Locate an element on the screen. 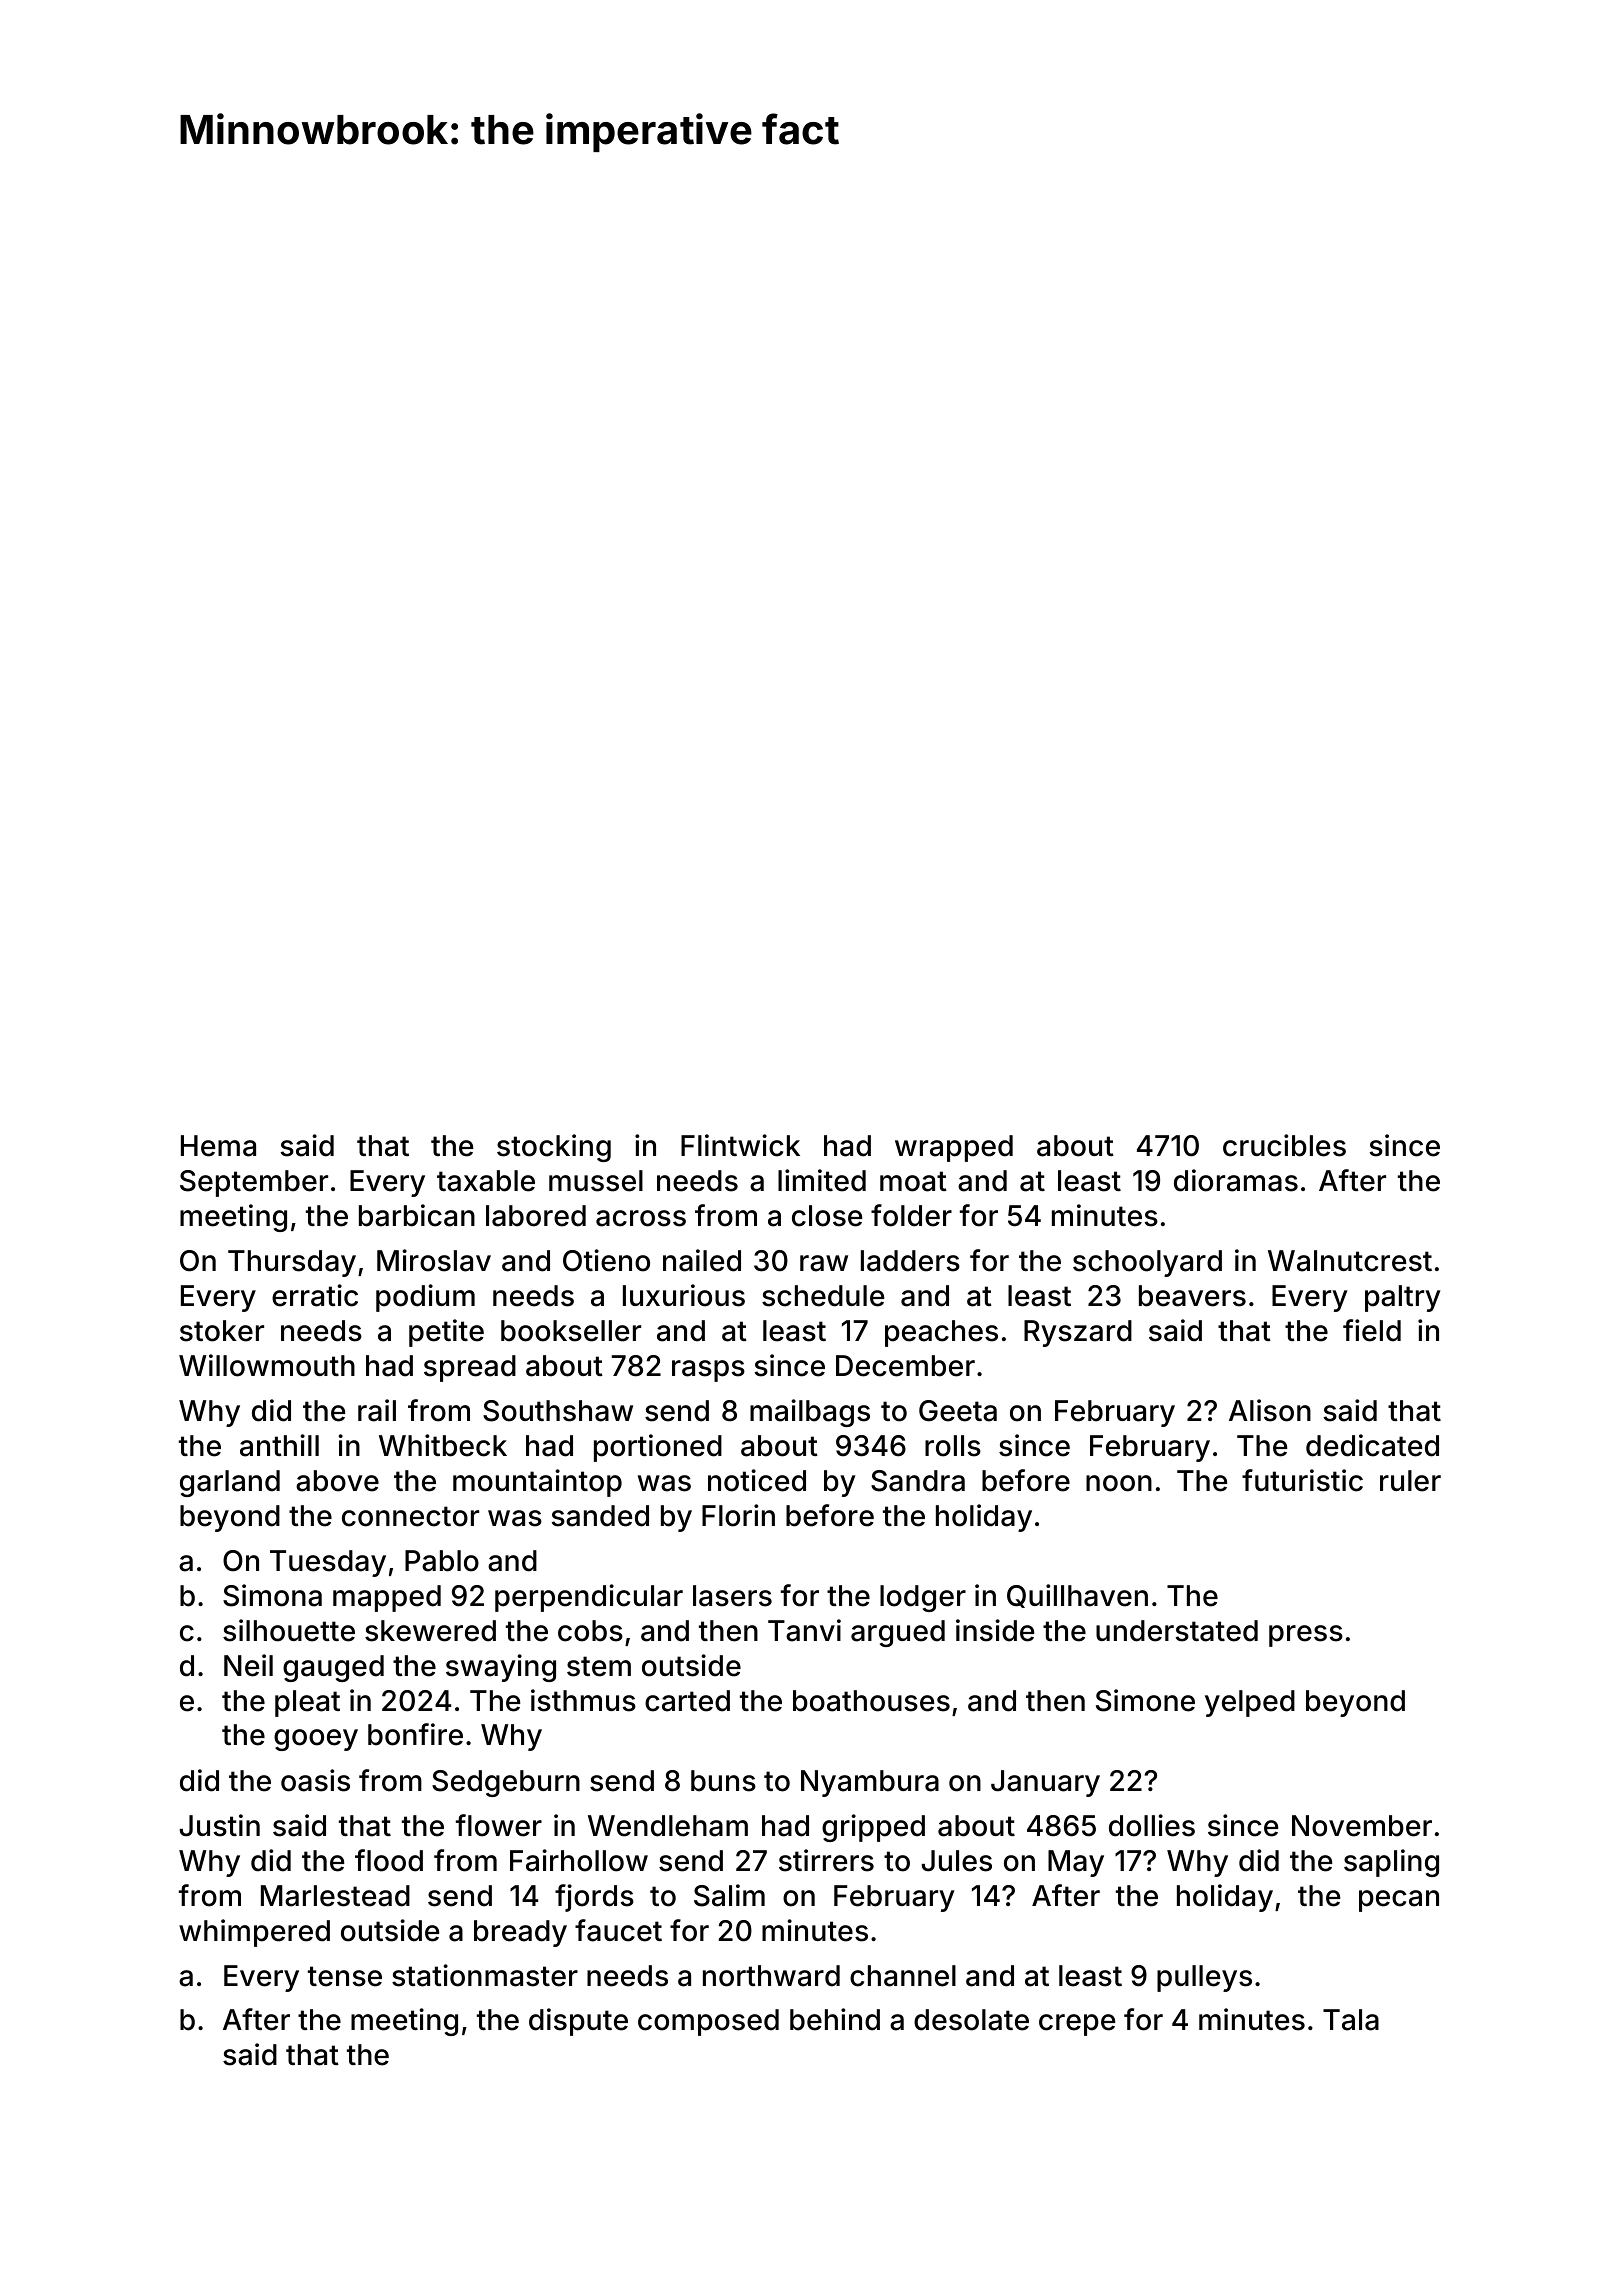 This screenshot has height=2292, width=1620. carted is located at coordinates (687, 1701).
